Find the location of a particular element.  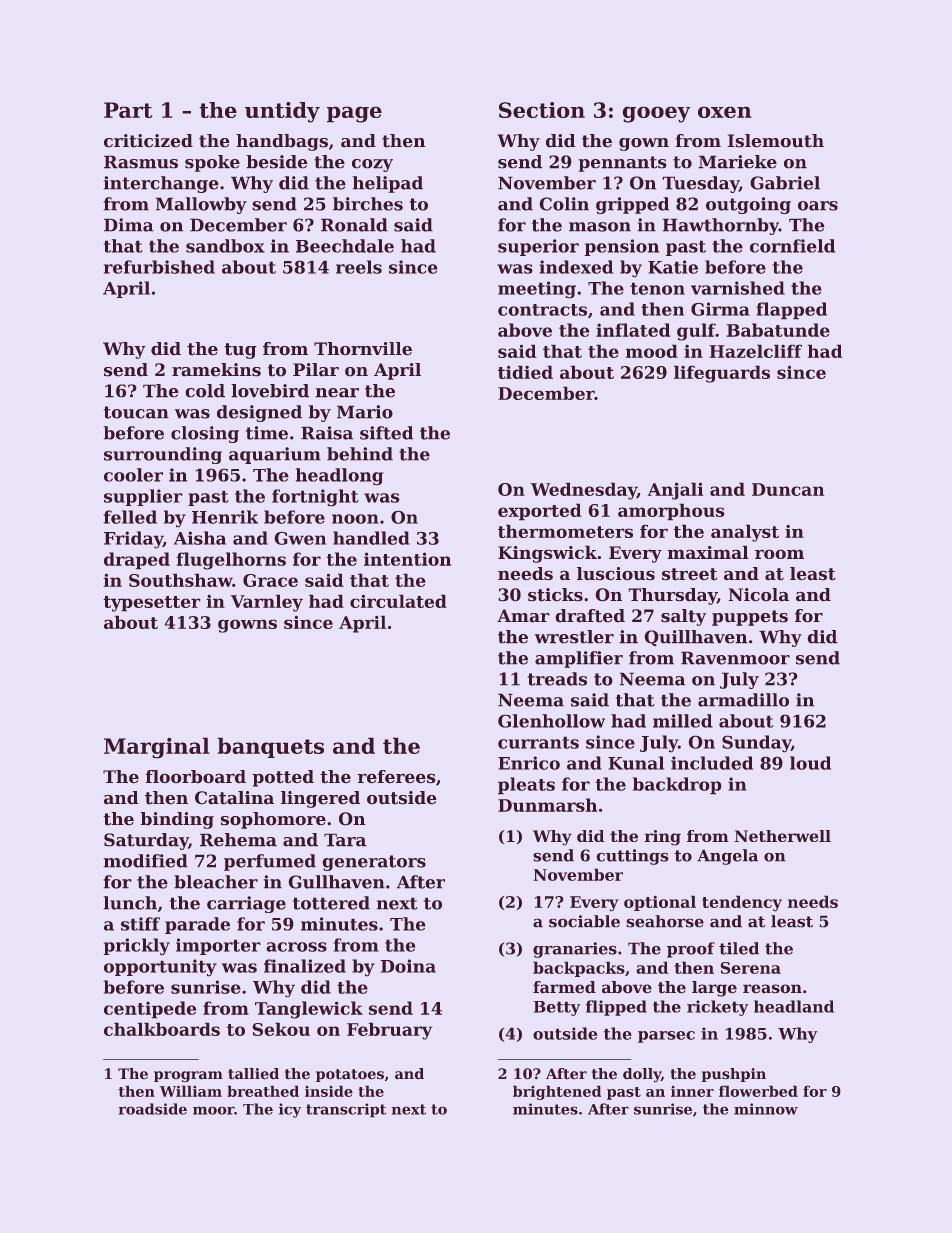

cozy is located at coordinates (372, 165).
